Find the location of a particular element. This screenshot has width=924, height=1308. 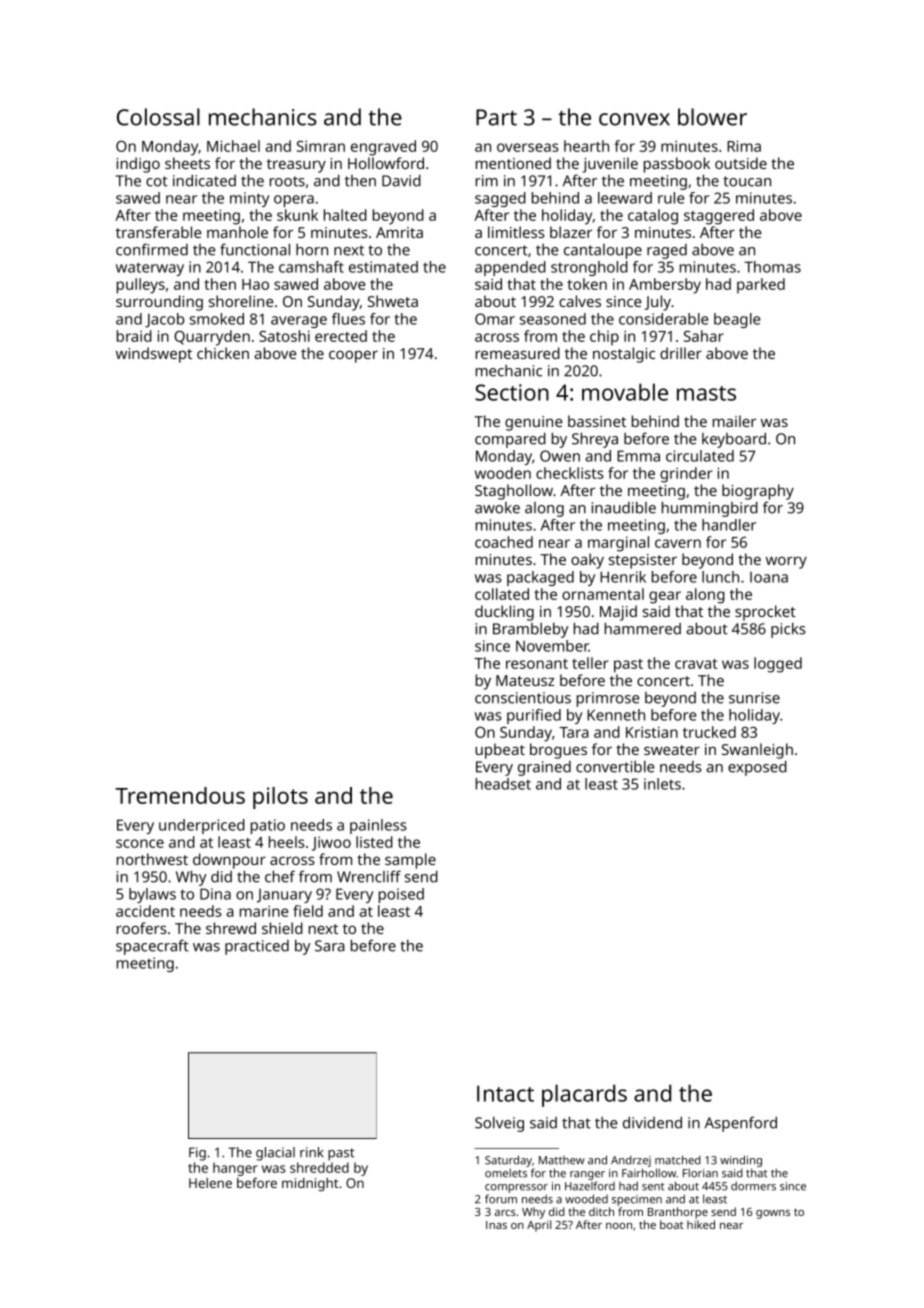

collated is located at coordinates (502, 594).
